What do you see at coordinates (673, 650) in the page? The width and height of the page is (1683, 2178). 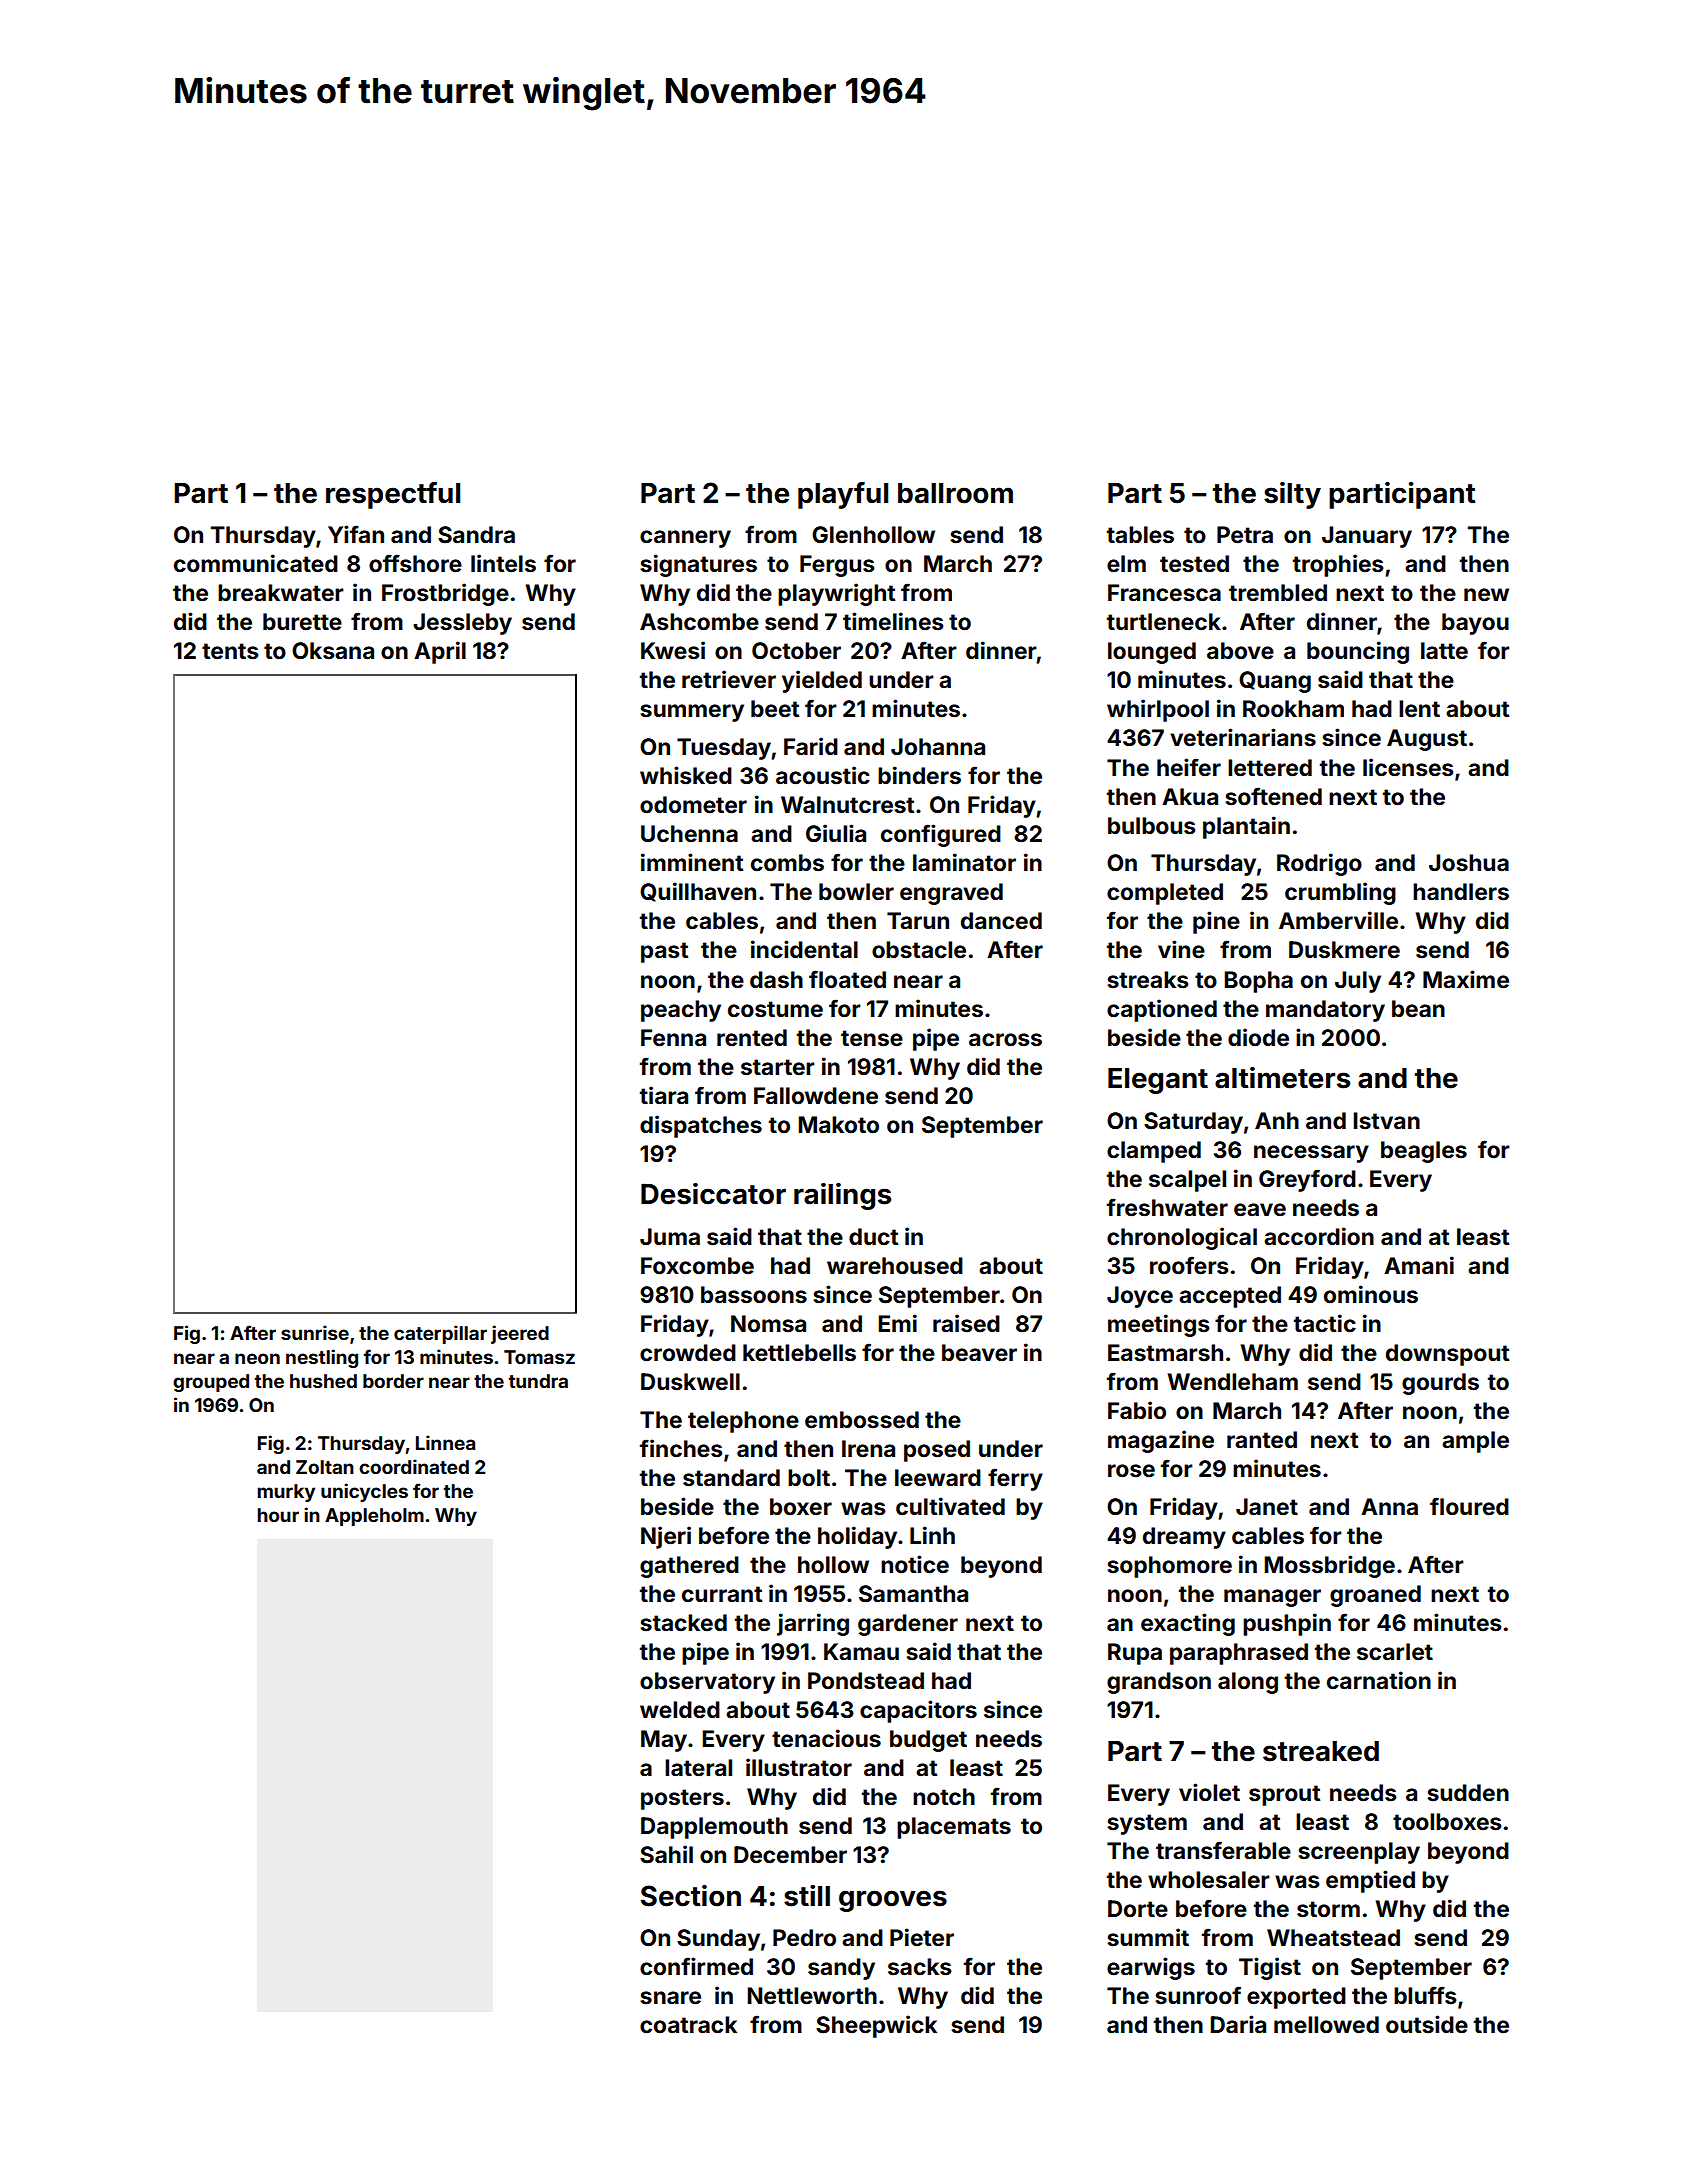 I see `Kwesi` at bounding box center [673, 650].
